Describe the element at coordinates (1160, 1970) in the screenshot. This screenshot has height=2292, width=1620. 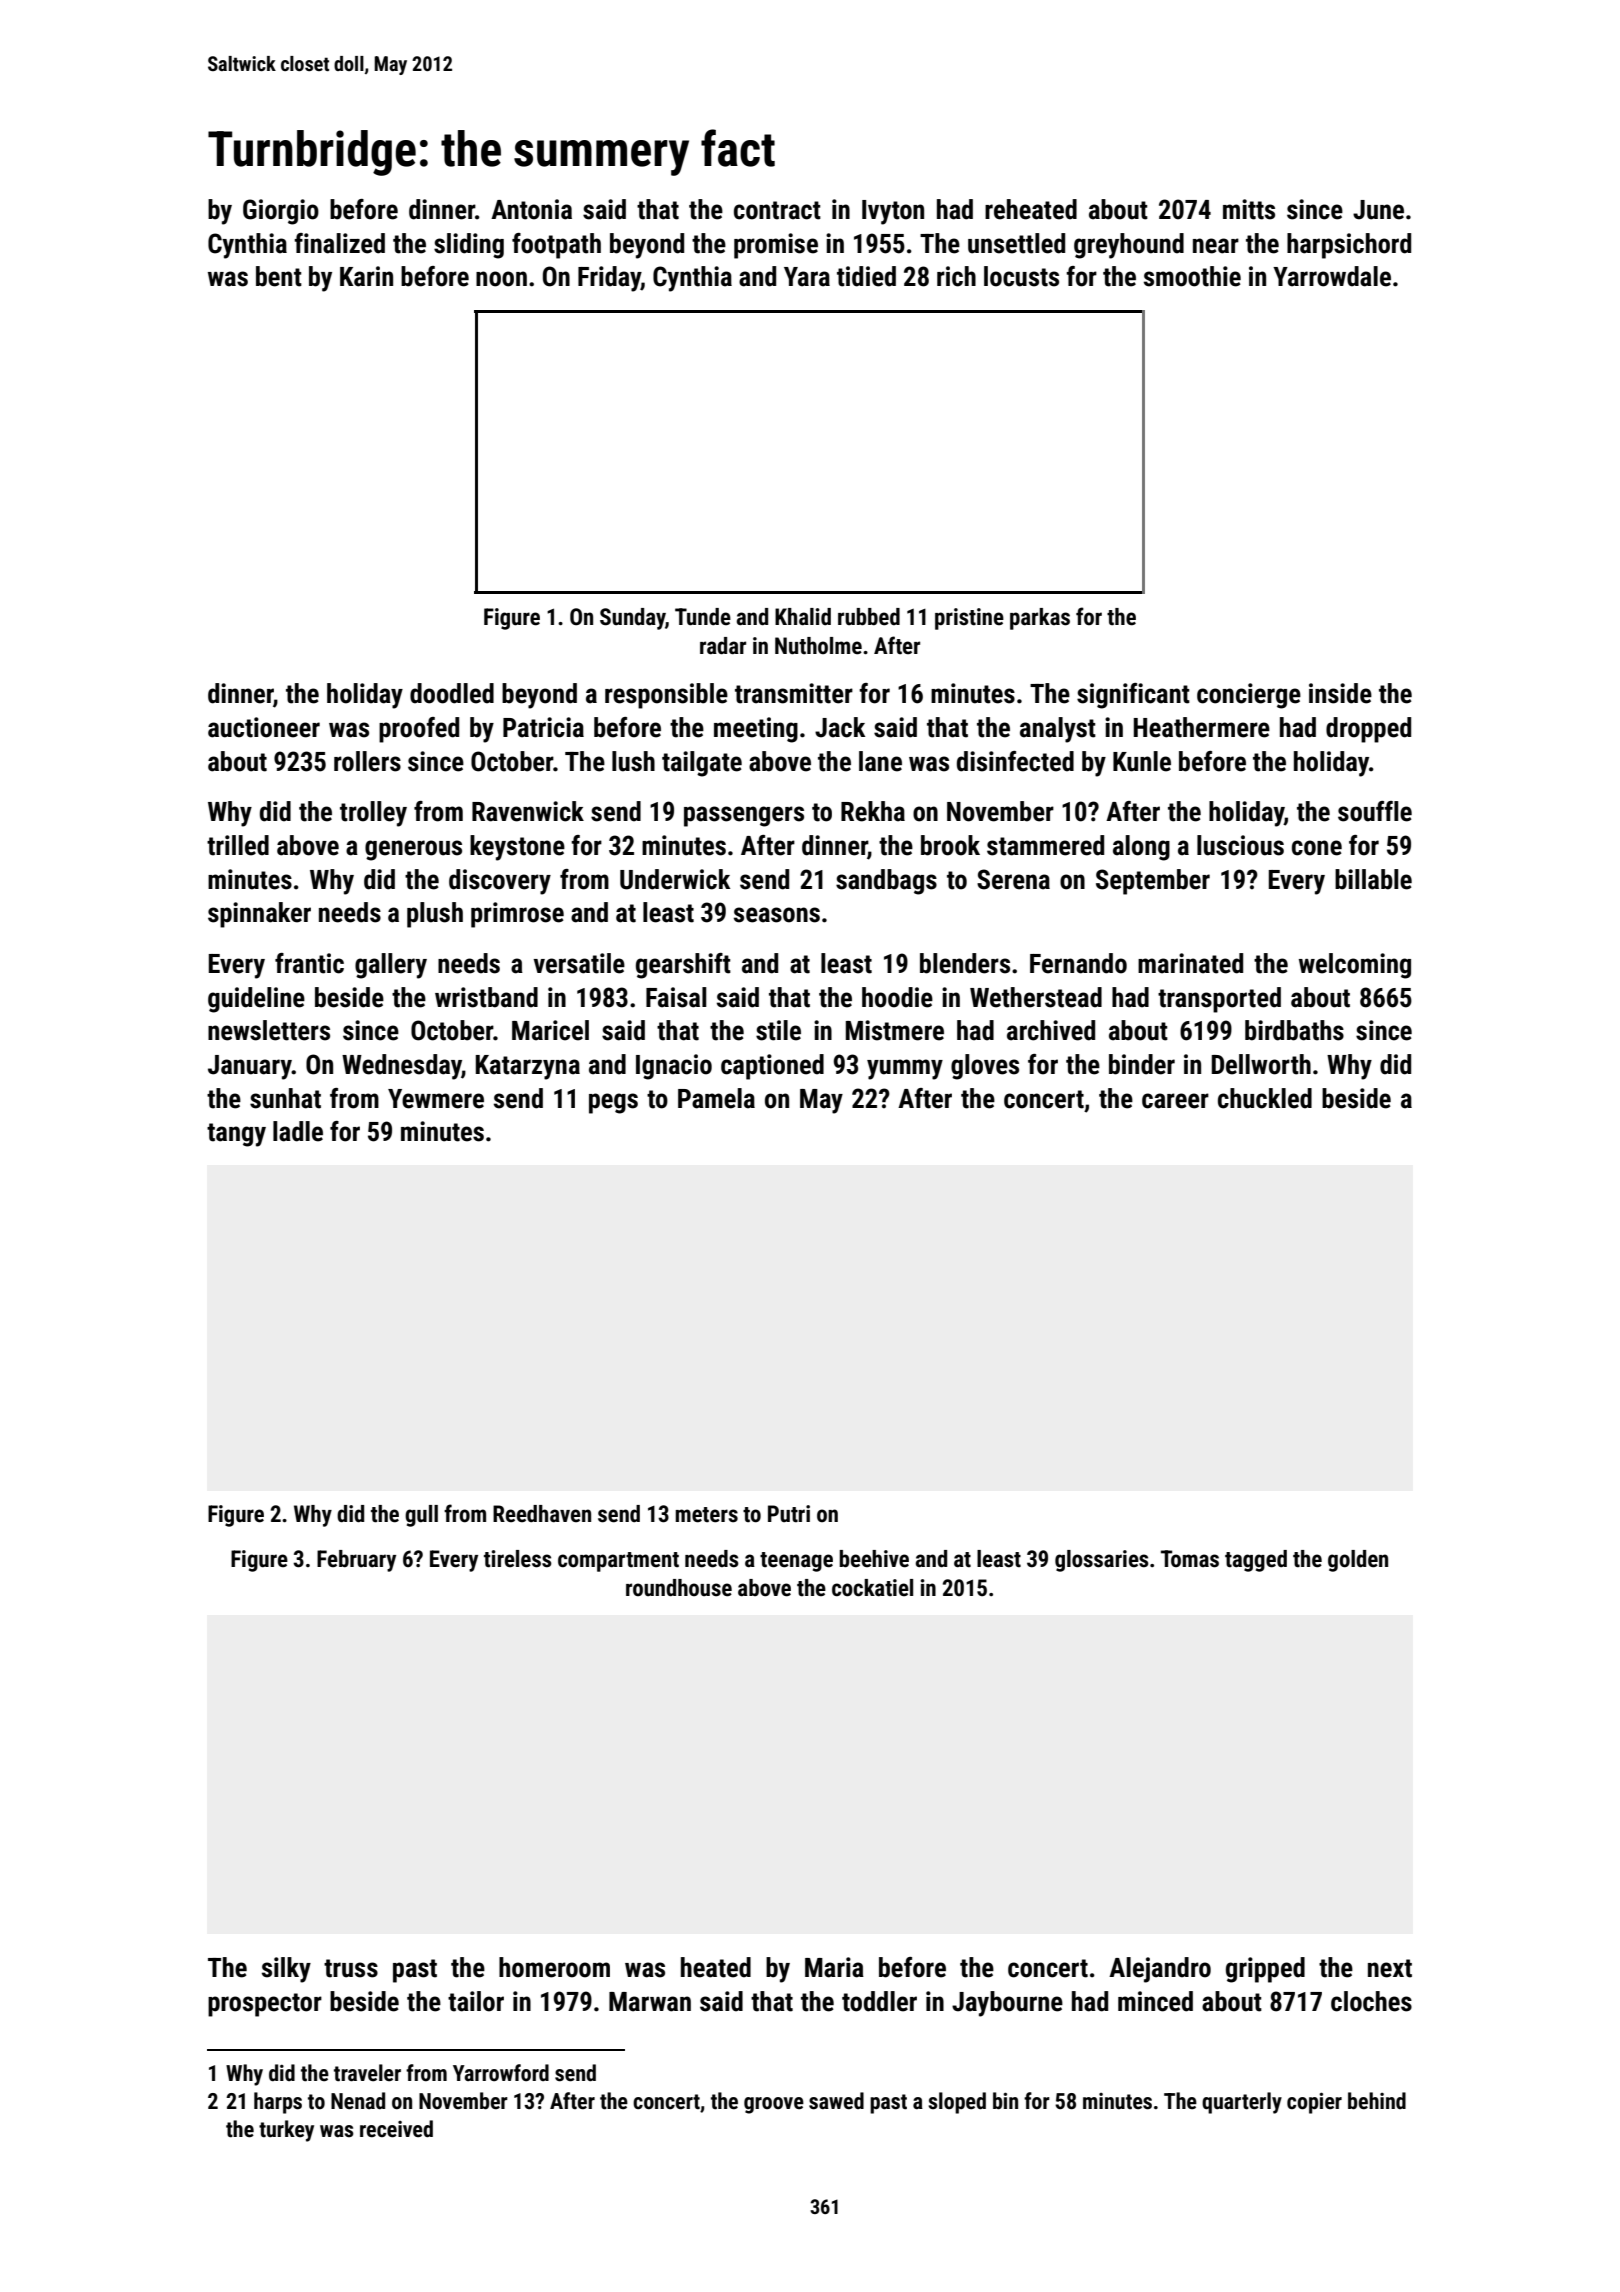
I see `Alejandro` at that location.
